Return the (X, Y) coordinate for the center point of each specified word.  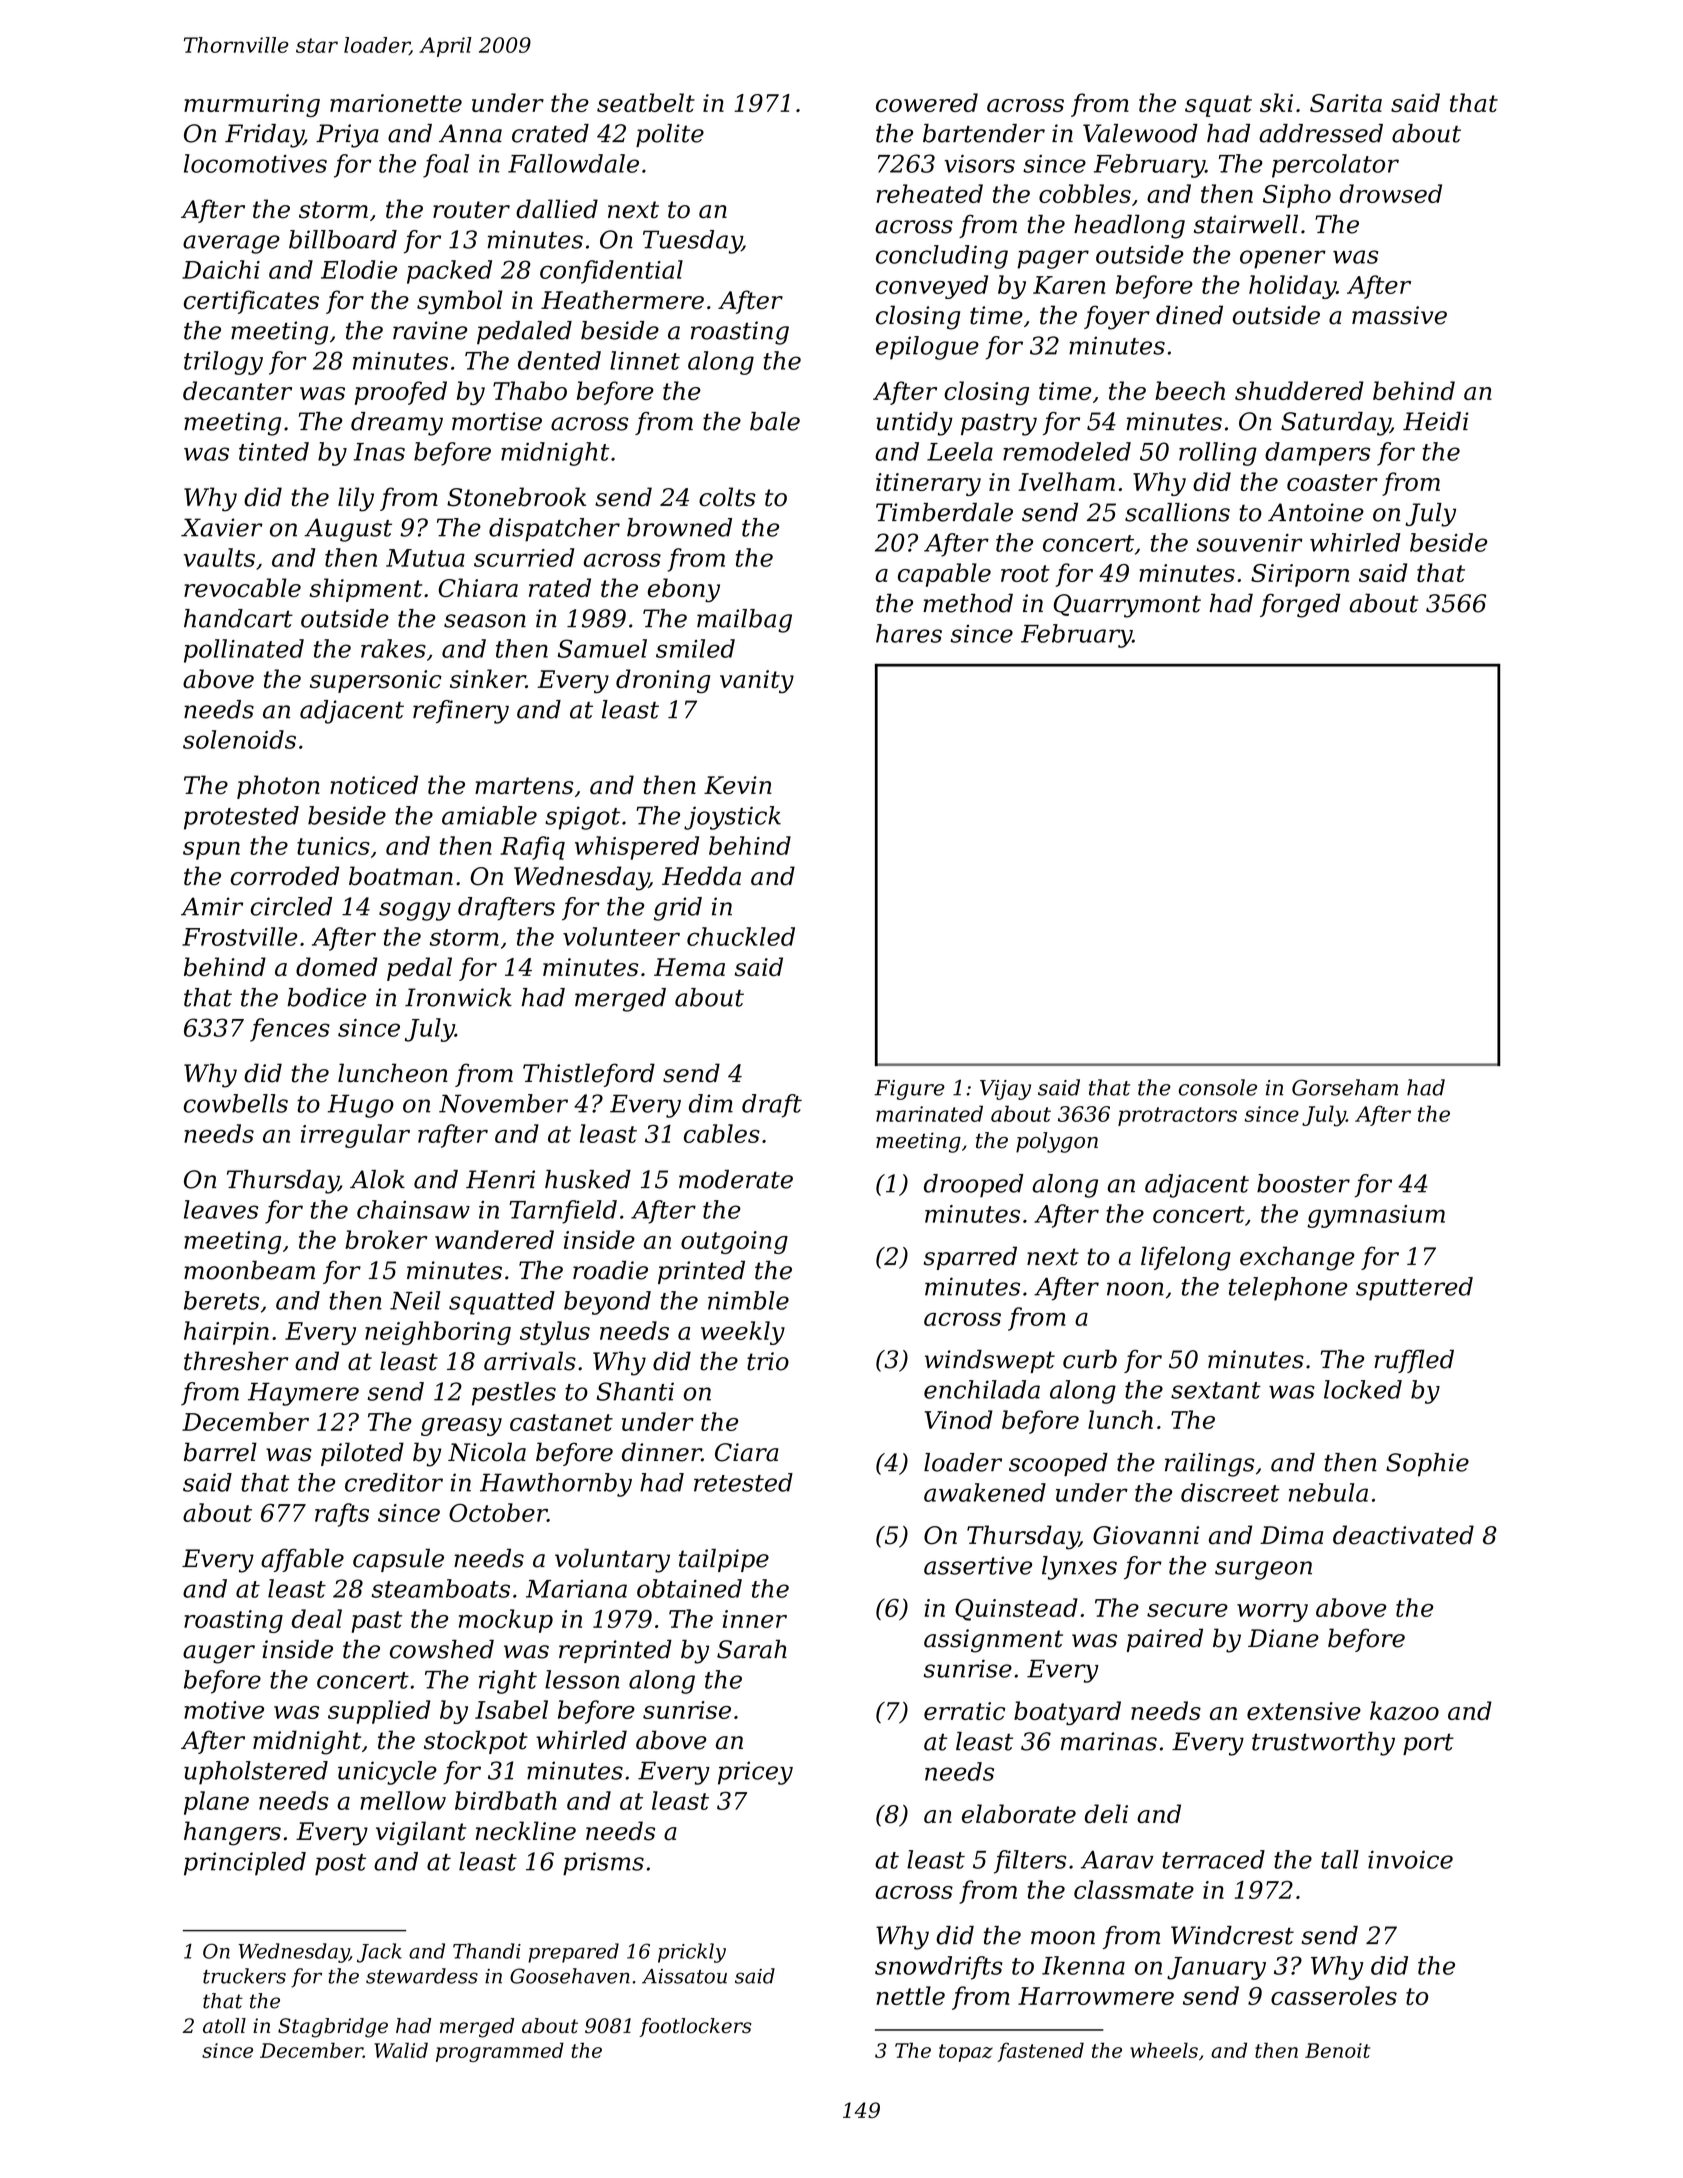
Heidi (1436, 421)
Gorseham (1345, 1087)
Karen (1069, 285)
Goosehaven (570, 1976)
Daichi (221, 269)
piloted (362, 1454)
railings (1209, 1465)
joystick (732, 818)
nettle (910, 1995)
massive (1399, 315)
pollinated (244, 651)
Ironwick (458, 997)
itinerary (928, 484)
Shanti (635, 1391)
